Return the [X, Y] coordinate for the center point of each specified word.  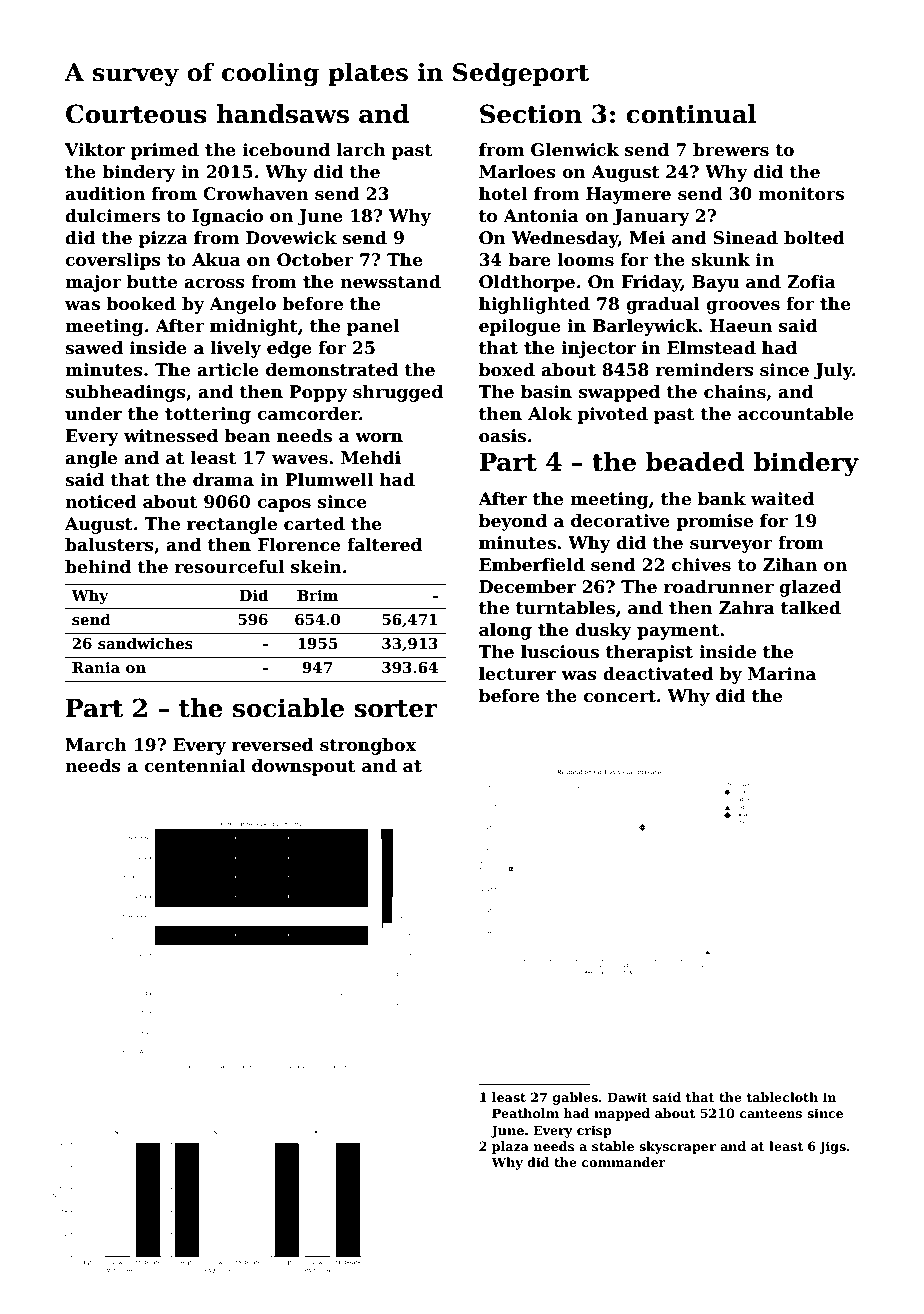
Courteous [136, 114]
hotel [503, 194]
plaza [510, 1147]
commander [624, 1162]
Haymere [628, 195]
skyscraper [677, 1147]
